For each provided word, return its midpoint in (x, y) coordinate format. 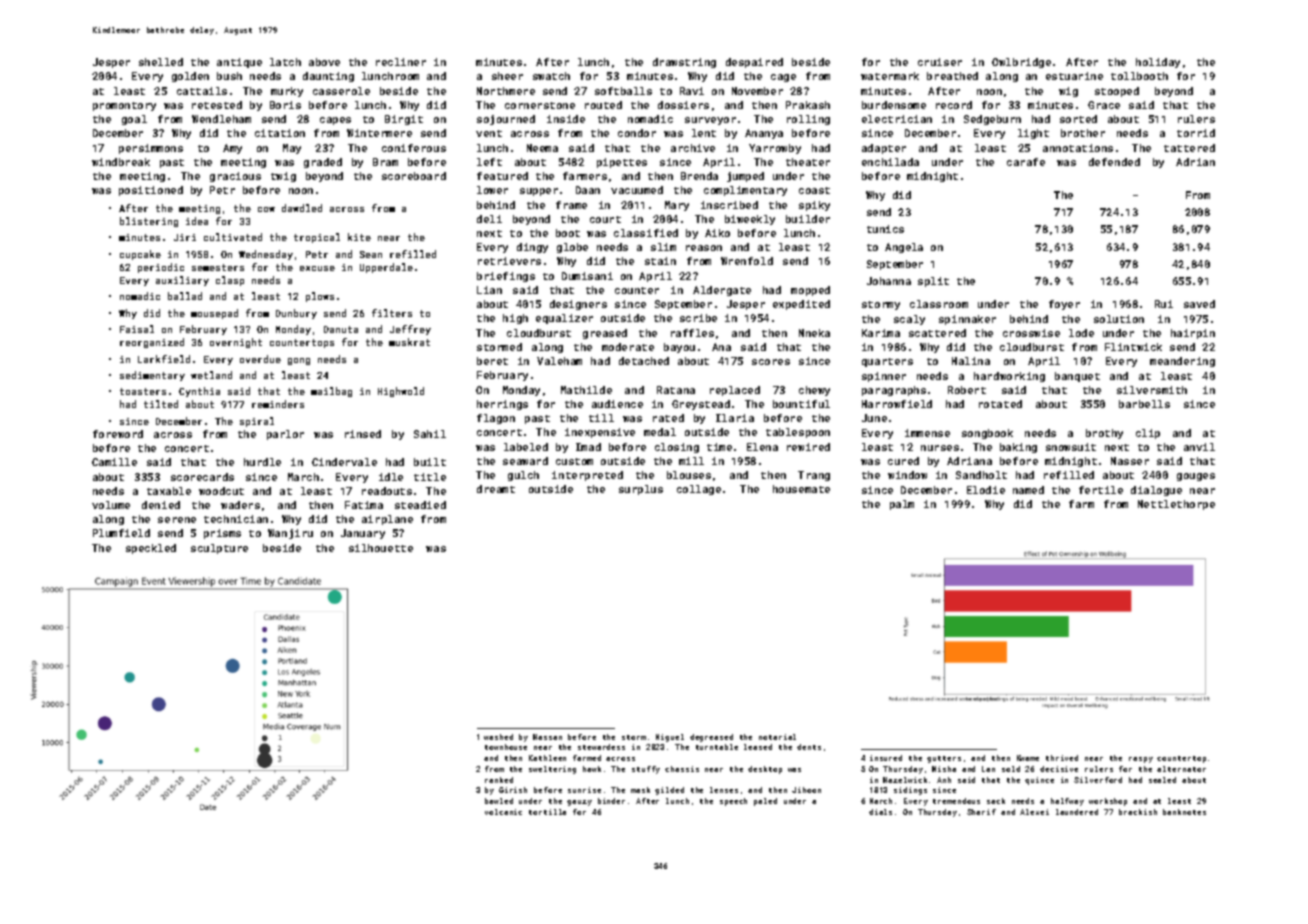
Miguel (670, 738)
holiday (1158, 63)
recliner (401, 62)
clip (1148, 434)
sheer (507, 76)
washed (498, 737)
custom (574, 461)
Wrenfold (747, 261)
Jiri (185, 237)
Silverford (1098, 780)
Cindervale (344, 462)
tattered (1189, 148)
